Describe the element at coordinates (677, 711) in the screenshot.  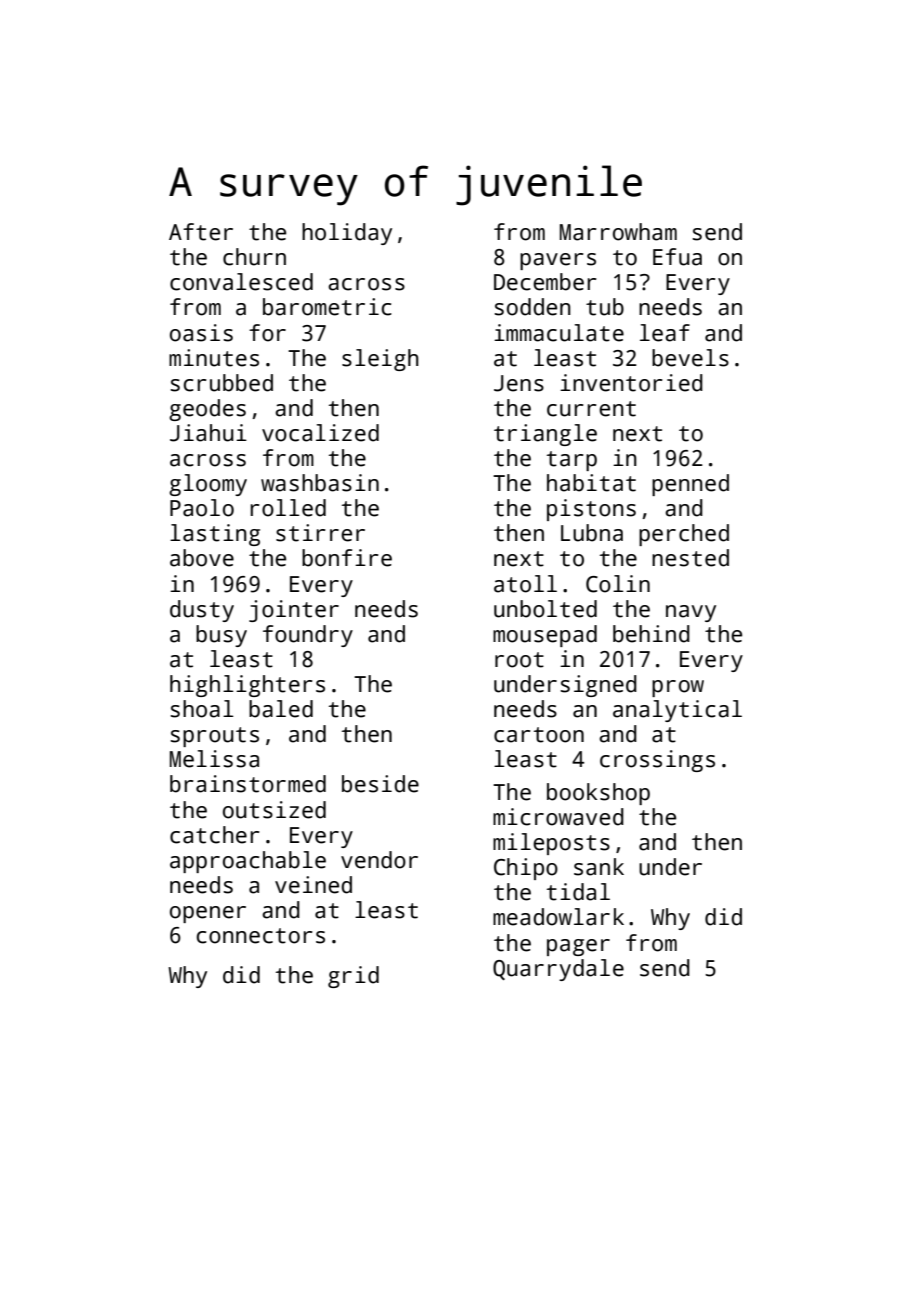
I see `analytical` at that location.
